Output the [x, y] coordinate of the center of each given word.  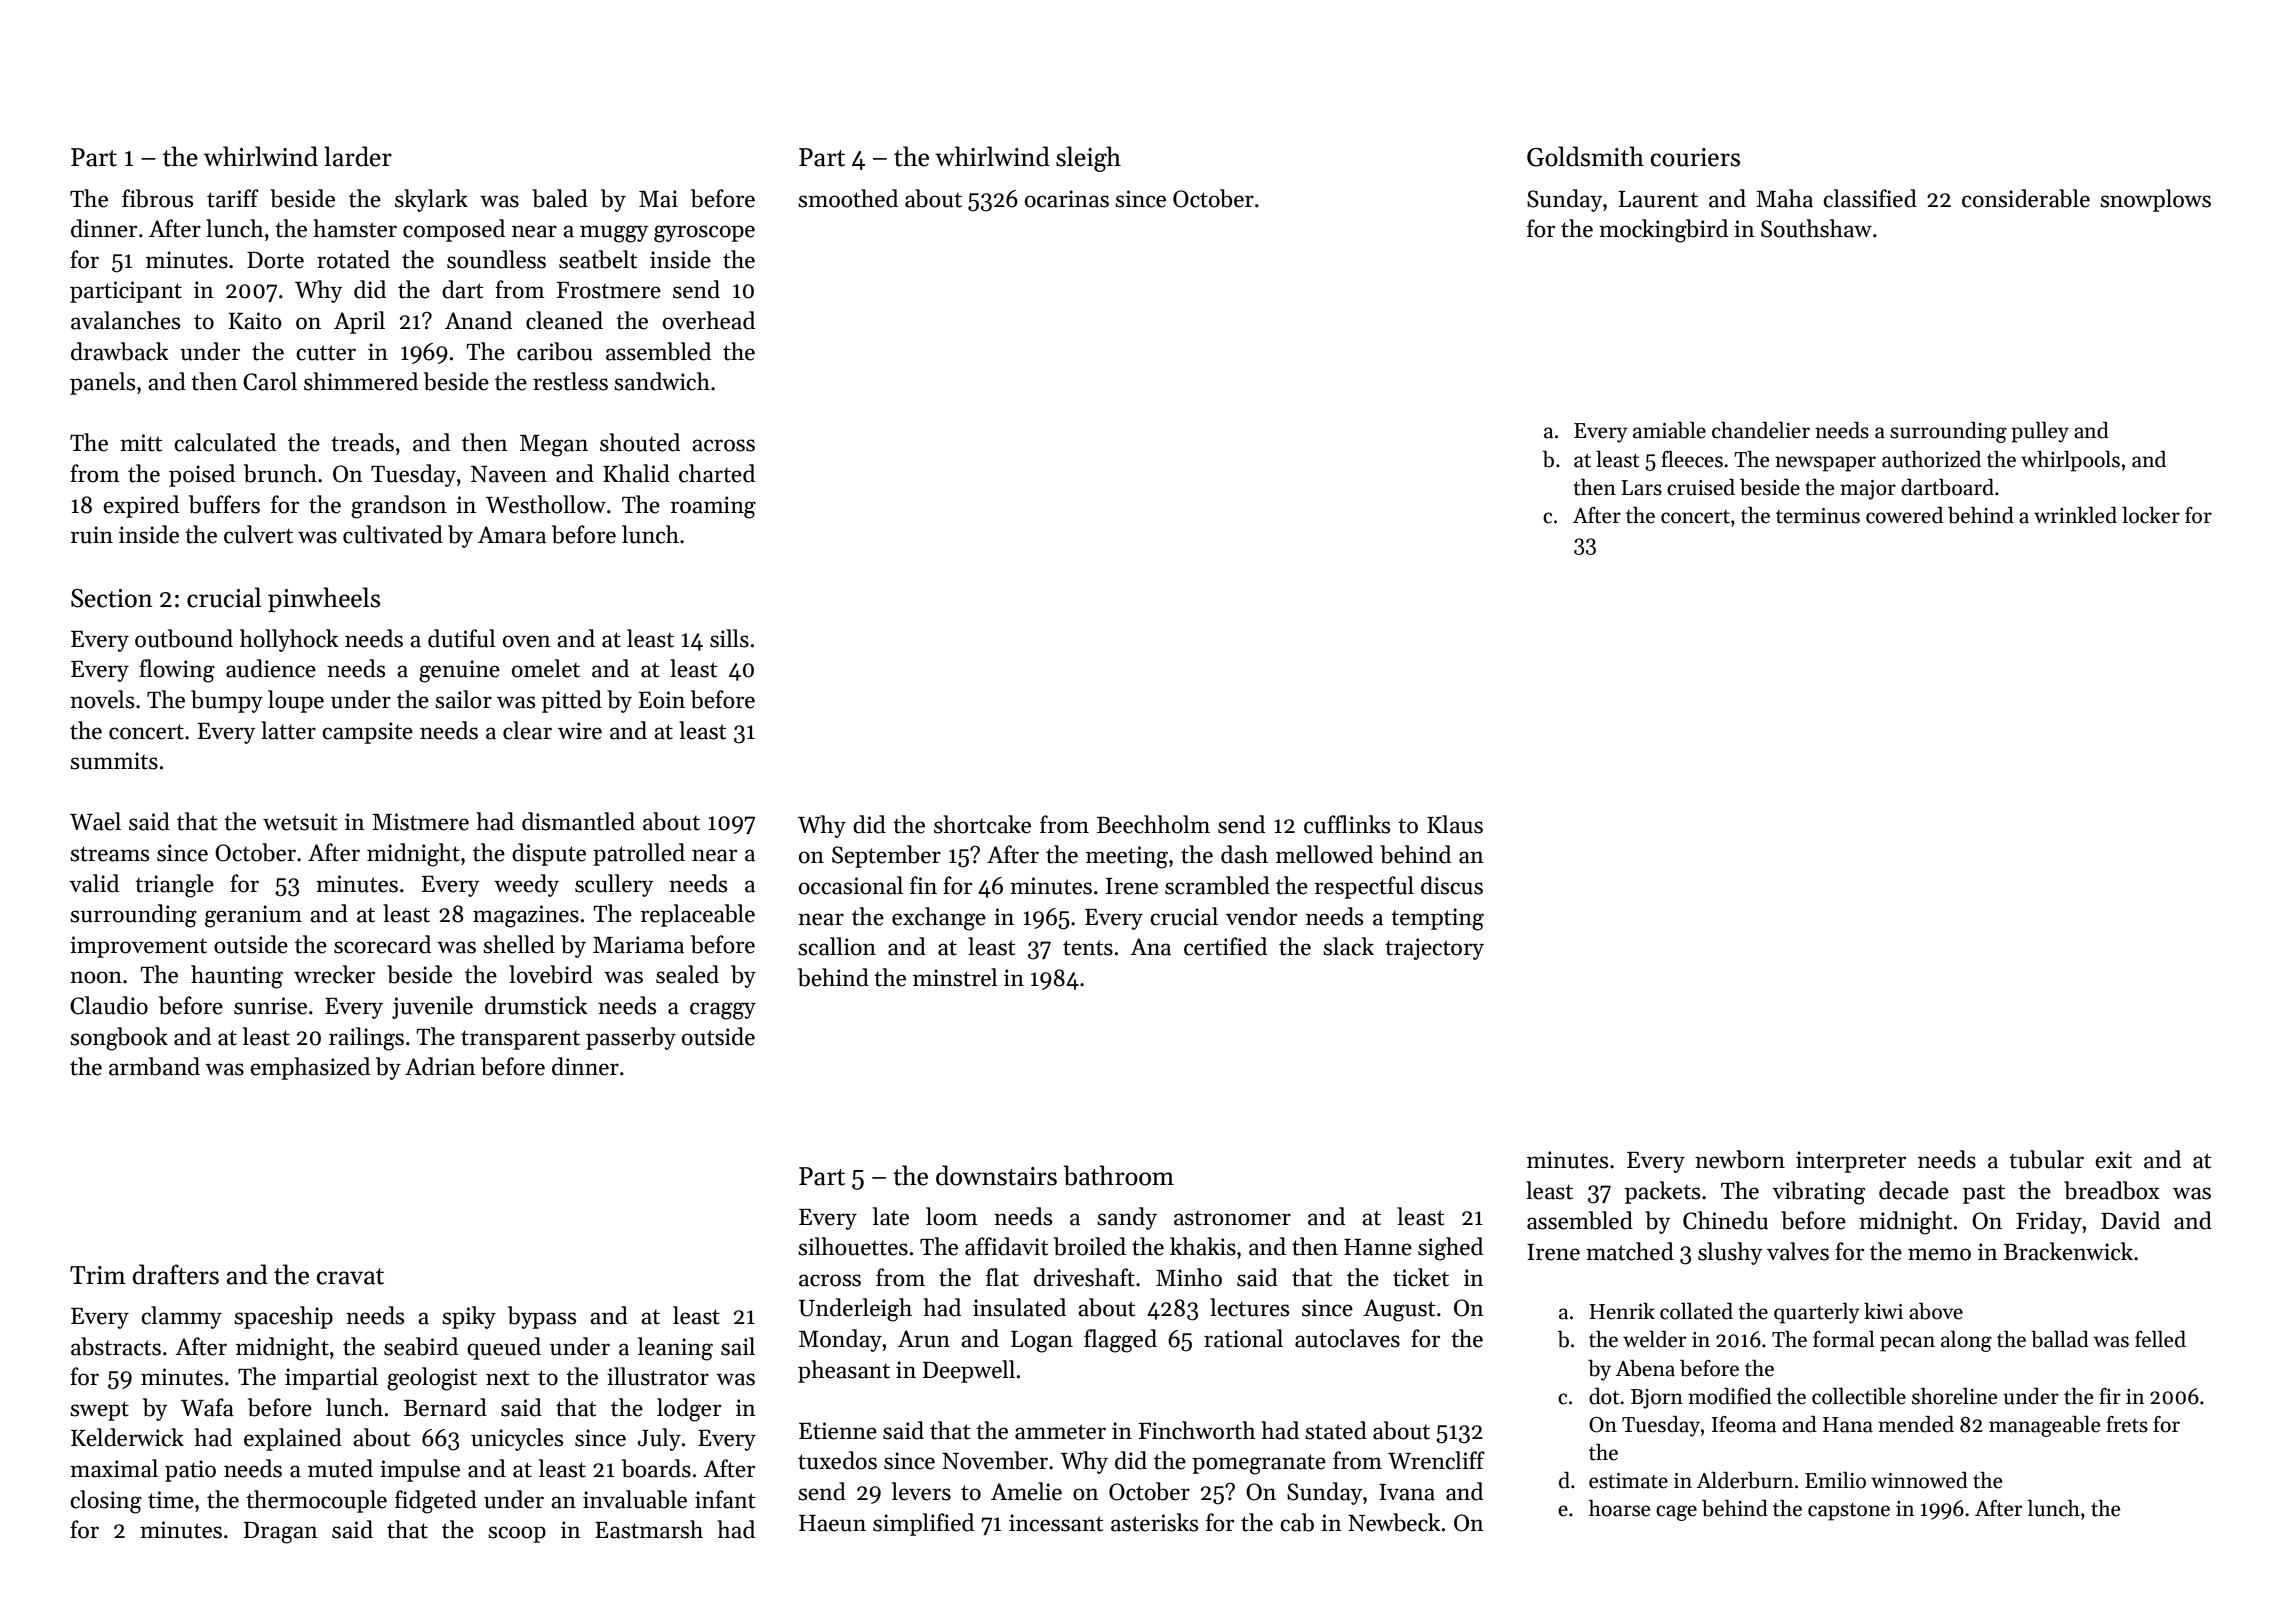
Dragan [281, 1533]
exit [2113, 1160]
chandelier [1761, 430]
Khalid [636, 473]
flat [1002, 1277]
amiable [1669, 430]
